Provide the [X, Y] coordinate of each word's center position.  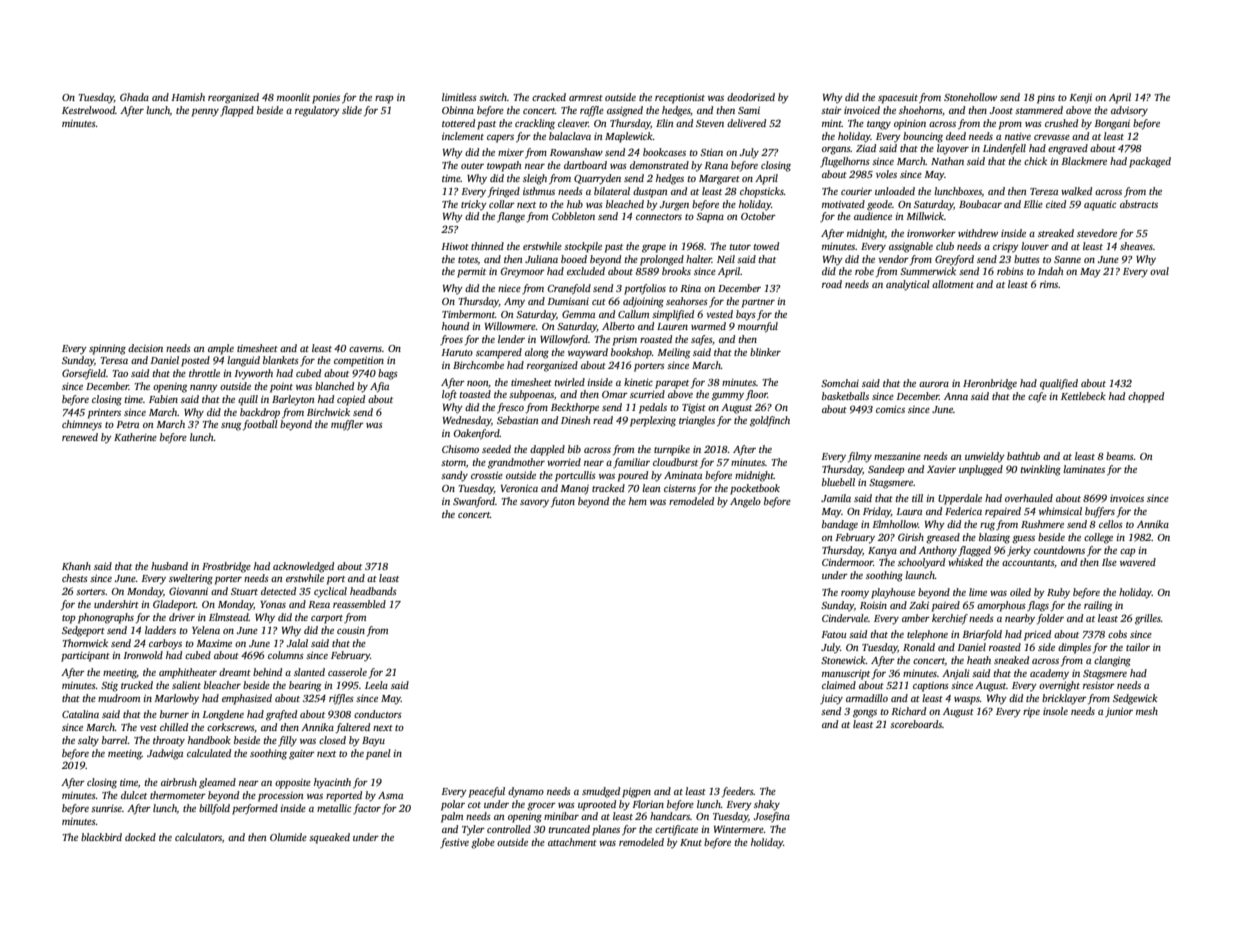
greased [943, 538]
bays [746, 315]
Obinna [458, 110]
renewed [80, 437]
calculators [198, 837]
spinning [107, 349]
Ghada [134, 97]
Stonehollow [970, 97]
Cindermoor [847, 562]
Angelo [745, 502]
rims [1049, 284]
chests [75, 578]
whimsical [1060, 511]
